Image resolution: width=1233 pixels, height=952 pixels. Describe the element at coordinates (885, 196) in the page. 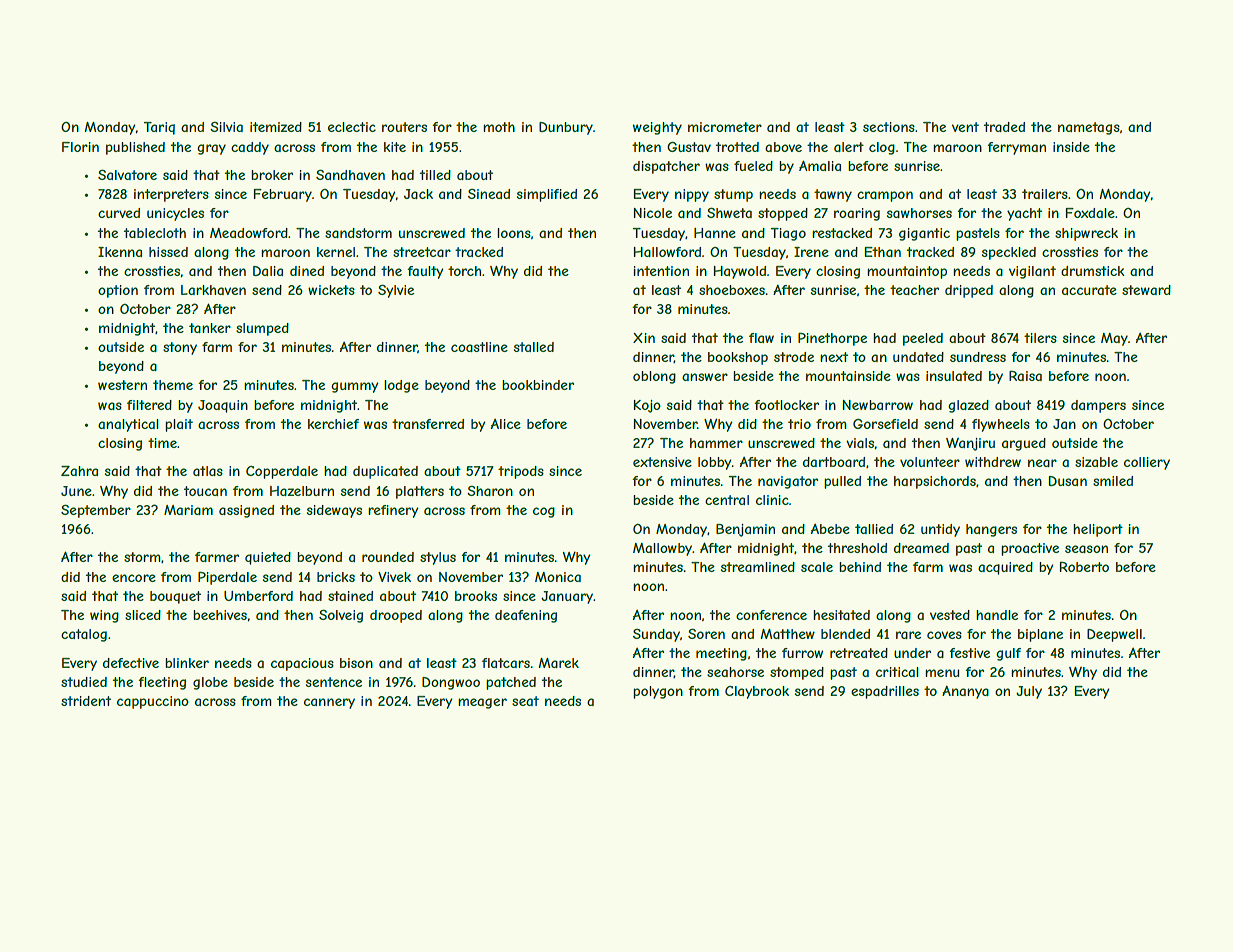

I see `crampon` at that location.
